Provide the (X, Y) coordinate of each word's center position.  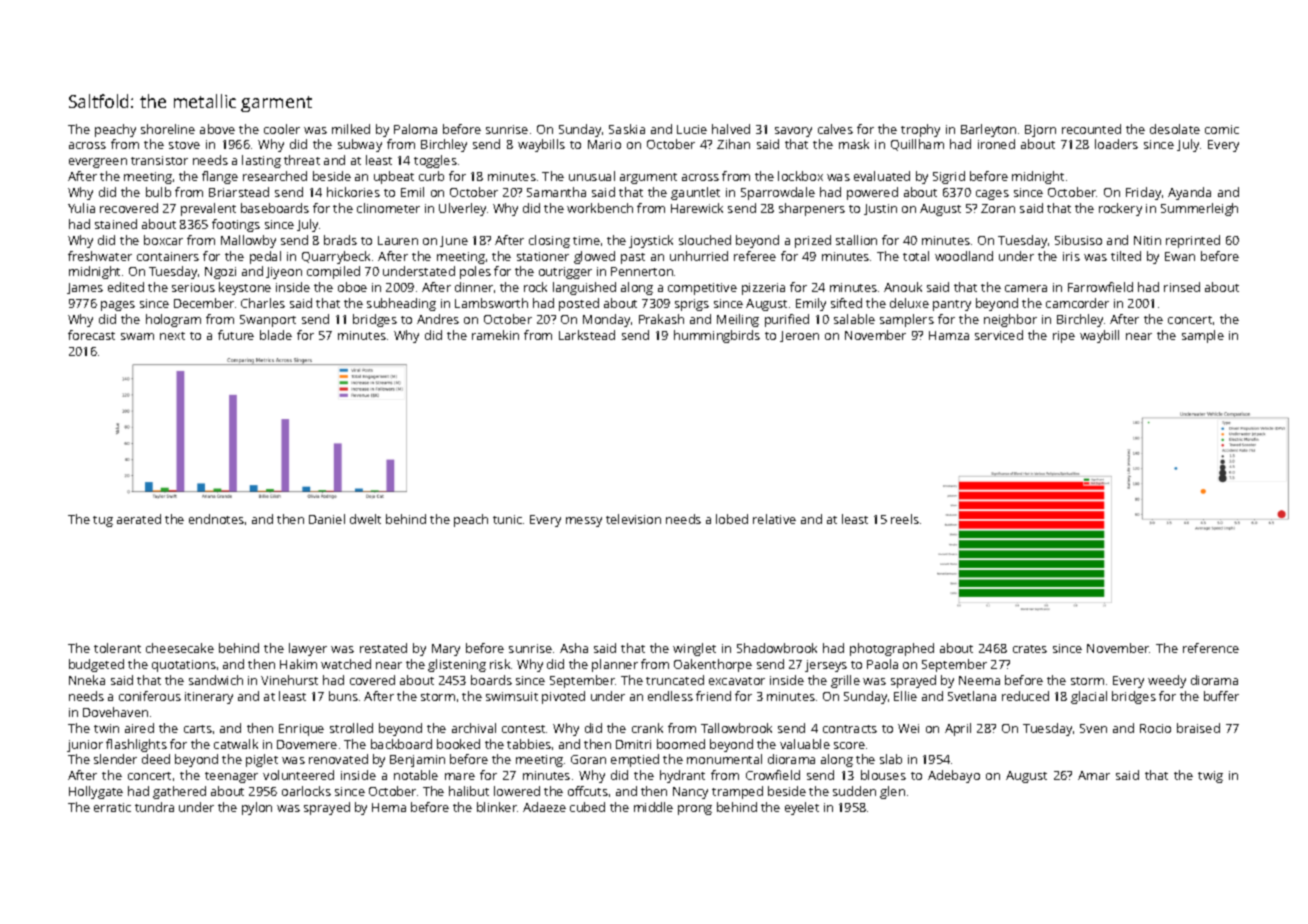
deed (156, 759)
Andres (438, 319)
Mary (446, 650)
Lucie (692, 129)
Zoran (998, 208)
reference (1211, 648)
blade (276, 335)
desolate (1175, 129)
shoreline (168, 129)
